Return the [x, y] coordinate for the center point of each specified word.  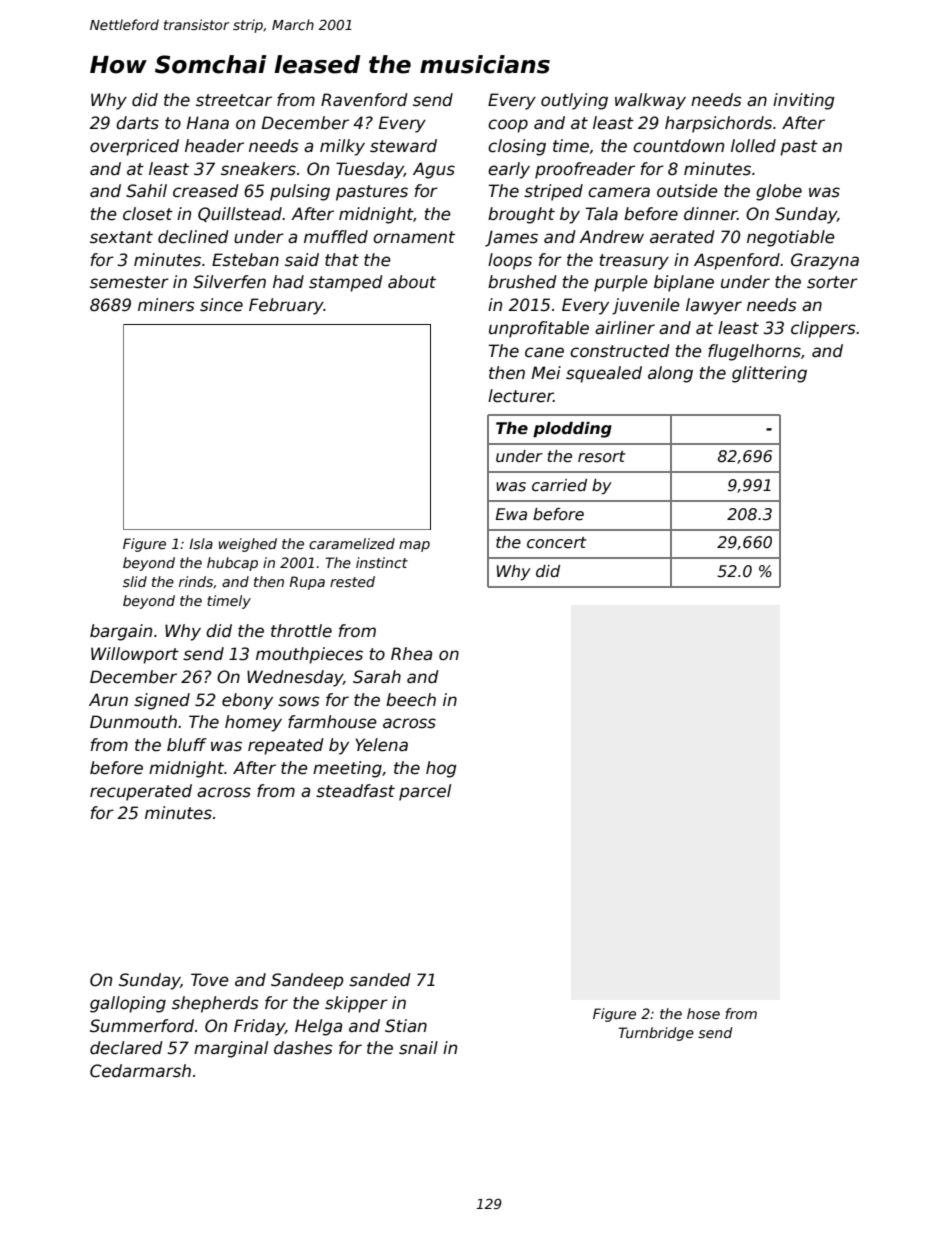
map [414, 546]
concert [557, 543]
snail [418, 1048]
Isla [201, 543]
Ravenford [364, 100]
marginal [231, 1049]
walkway [650, 101]
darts [137, 123]
